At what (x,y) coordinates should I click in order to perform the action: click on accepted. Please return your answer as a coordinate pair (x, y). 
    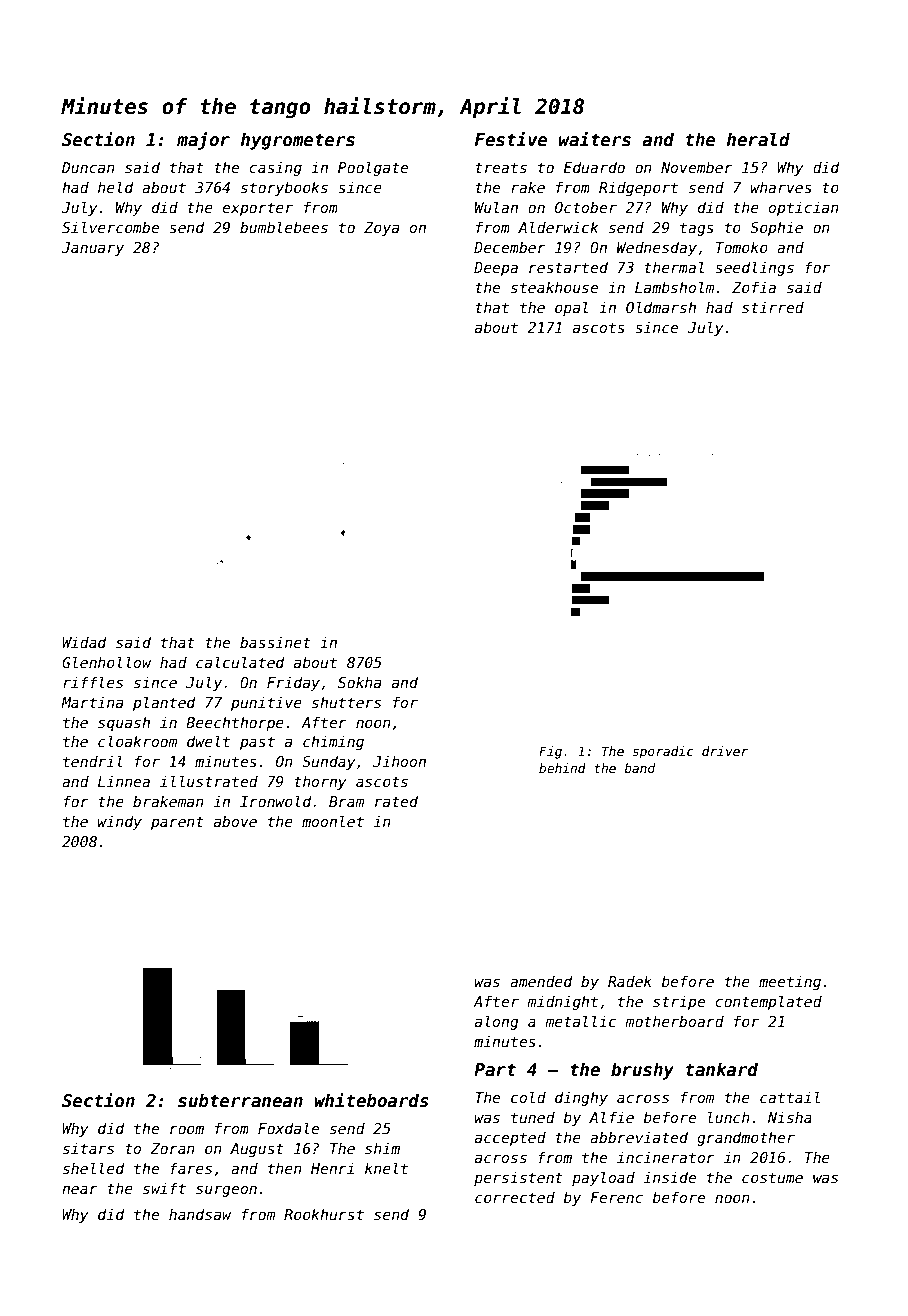
    Looking at the image, I should click on (510, 1139).
